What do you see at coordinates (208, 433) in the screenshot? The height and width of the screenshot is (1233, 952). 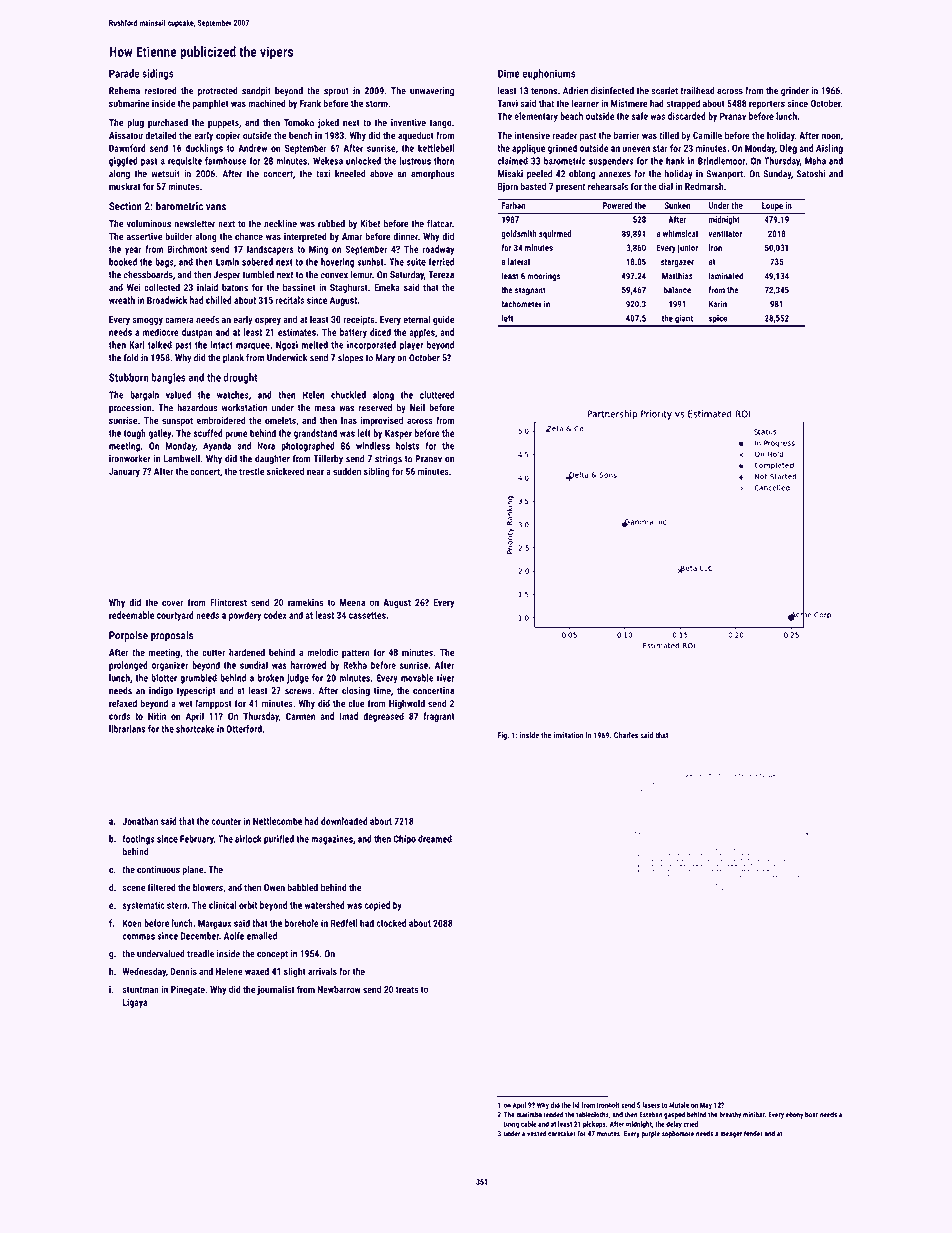 I see `scuffed` at bounding box center [208, 433].
